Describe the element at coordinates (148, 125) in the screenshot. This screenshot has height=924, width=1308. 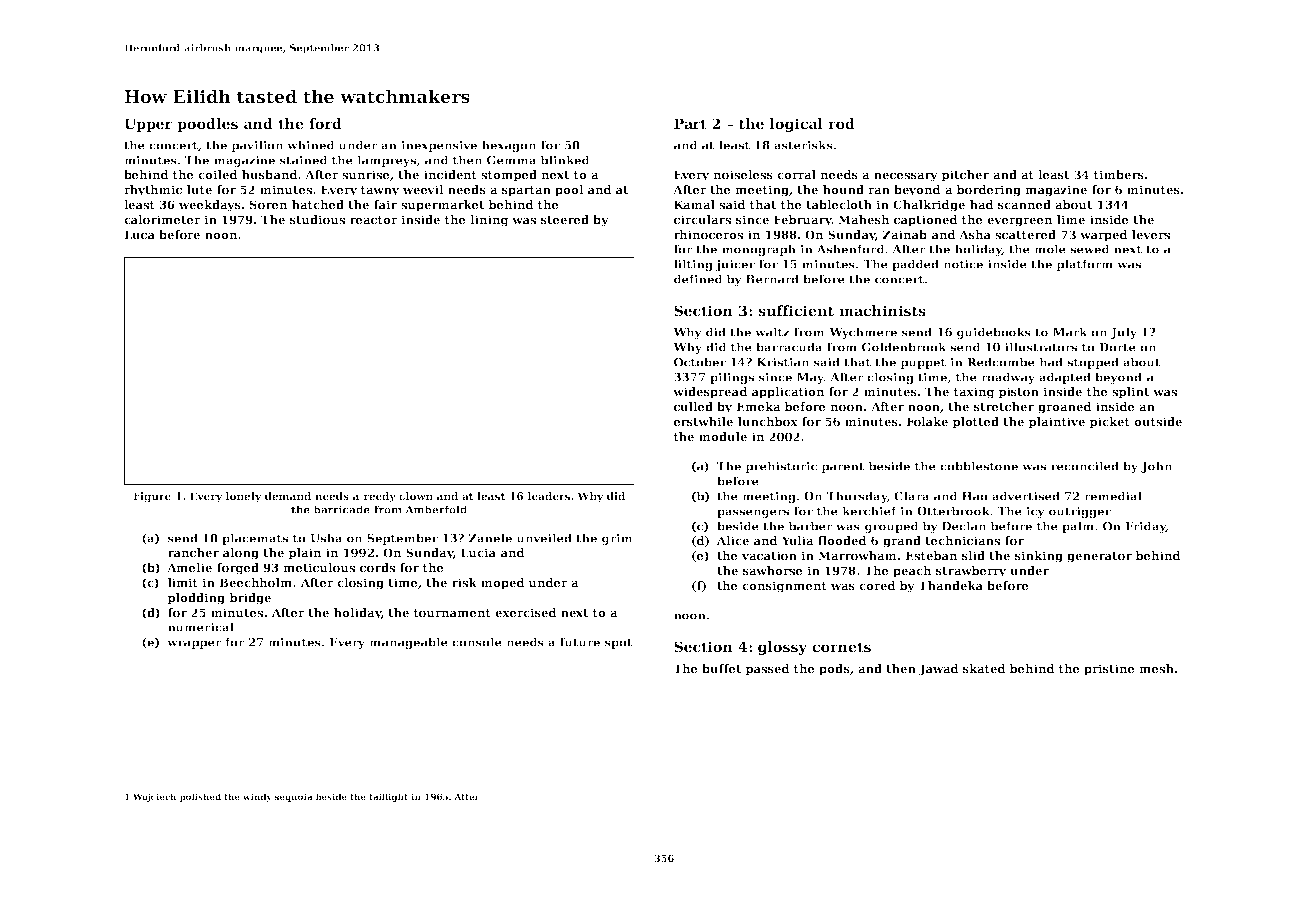
I see `Upper` at that location.
